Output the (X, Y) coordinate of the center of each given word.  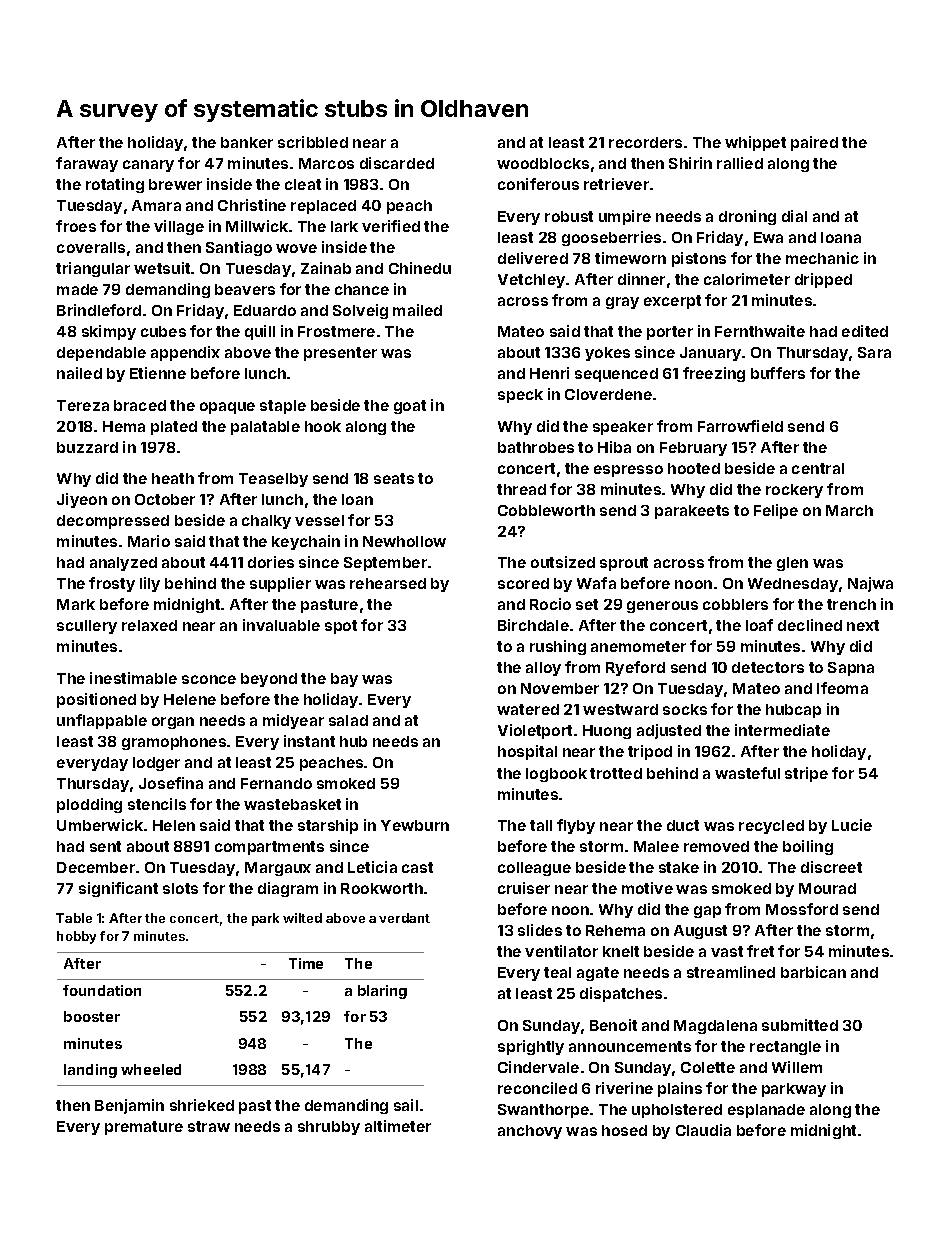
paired (814, 143)
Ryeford (635, 668)
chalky (266, 522)
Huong (607, 732)
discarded (397, 163)
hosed (624, 1130)
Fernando (276, 783)
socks (685, 709)
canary (148, 166)
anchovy (530, 1132)
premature (144, 1128)
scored (523, 583)
